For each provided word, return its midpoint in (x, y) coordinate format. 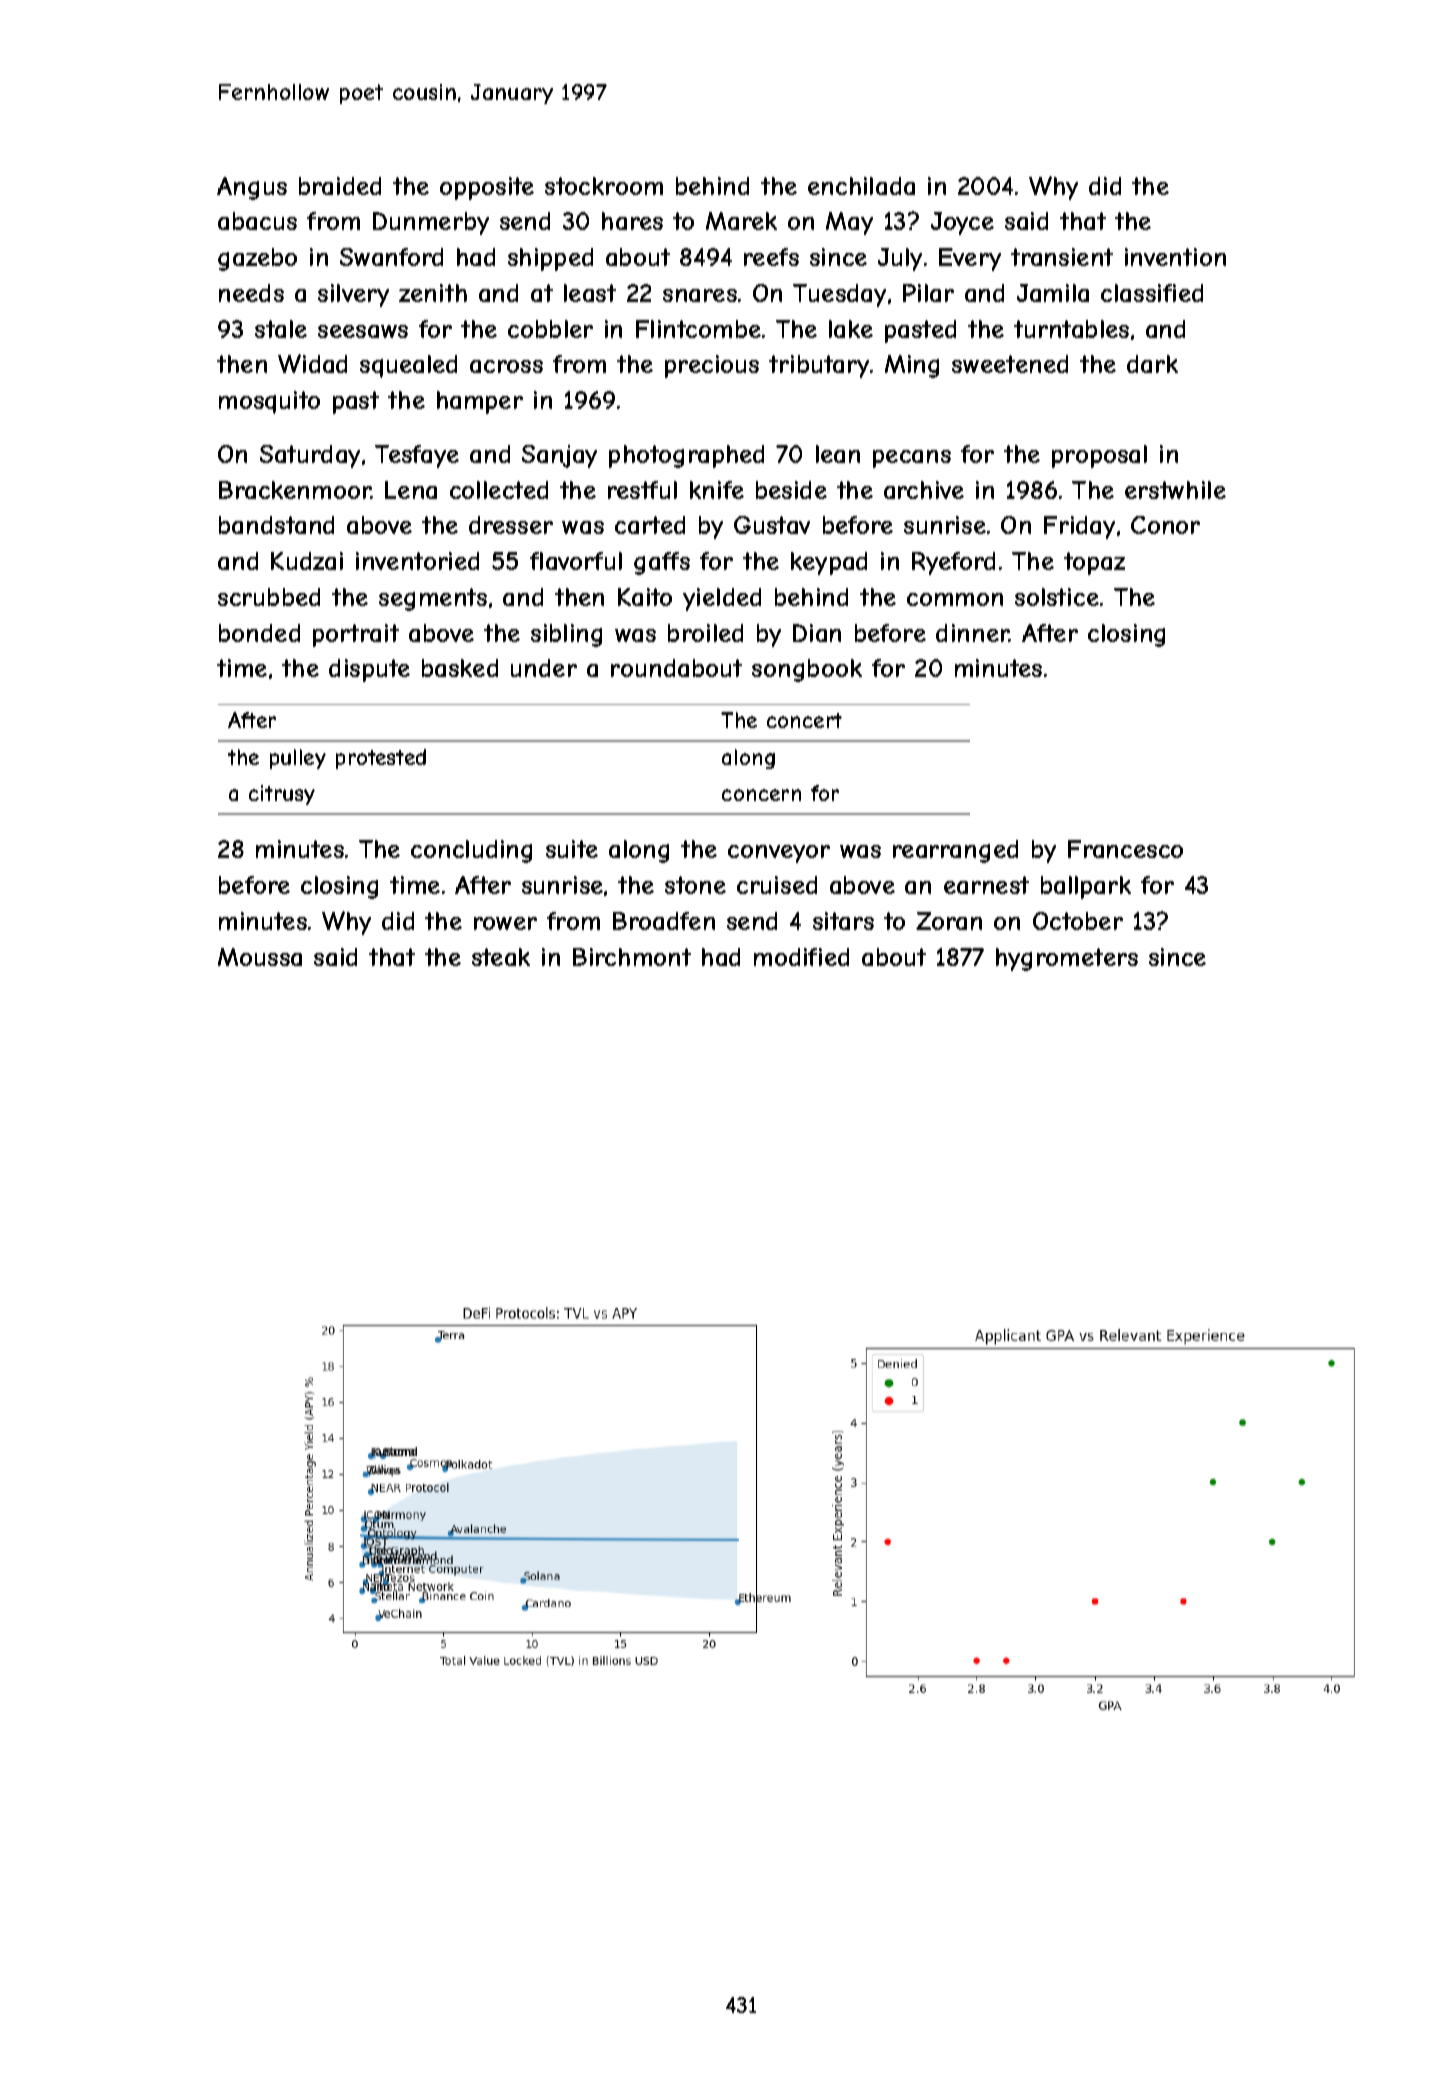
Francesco (1125, 849)
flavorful (576, 561)
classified (1152, 293)
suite (572, 849)
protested (381, 759)
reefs (771, 257)
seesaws (363, 331)
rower (505, 923)
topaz (1094, 563)
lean (838, 454)
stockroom (604, 186)
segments (433, 599)
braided (340, 186)
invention (1175, 257)
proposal (1099, 456)
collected (499, 490)
